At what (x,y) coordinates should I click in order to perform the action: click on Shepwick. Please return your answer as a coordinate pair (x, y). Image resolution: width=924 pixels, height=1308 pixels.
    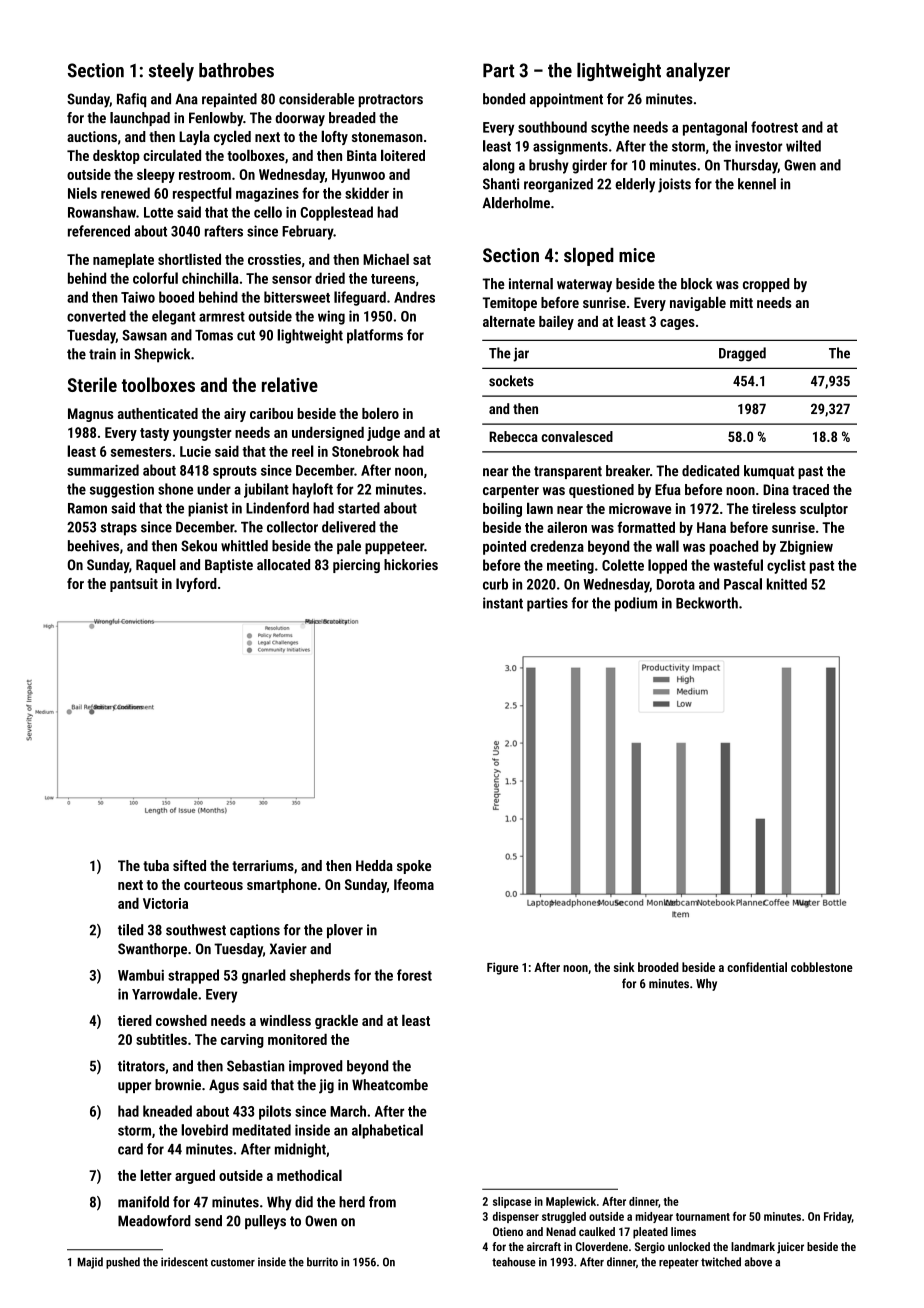
    Looking at the image, I should click on (162, 355).
